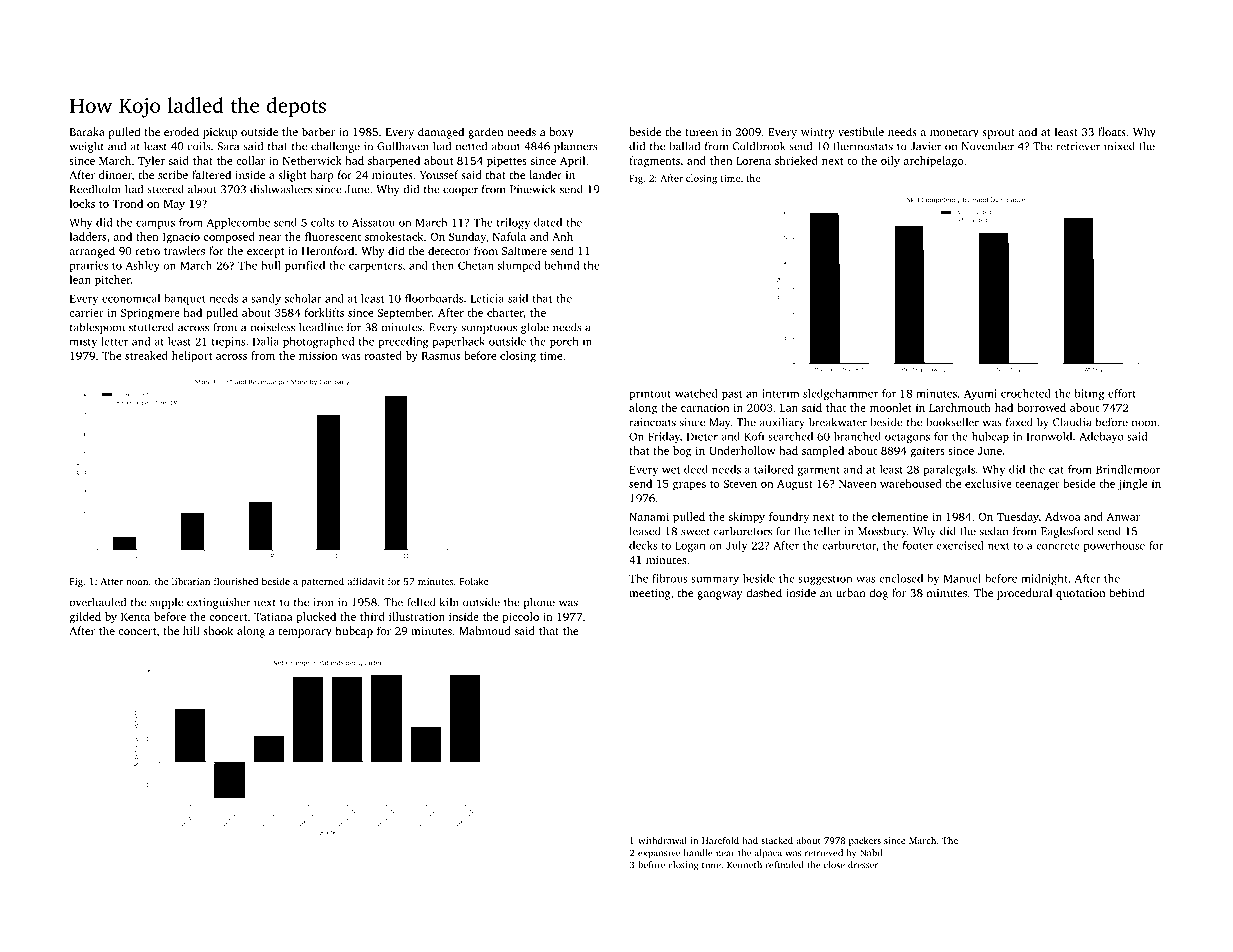 Image resolution: width=1233 pixels, height=952 pixels. I want to click on scribe, so click(173, 174).
